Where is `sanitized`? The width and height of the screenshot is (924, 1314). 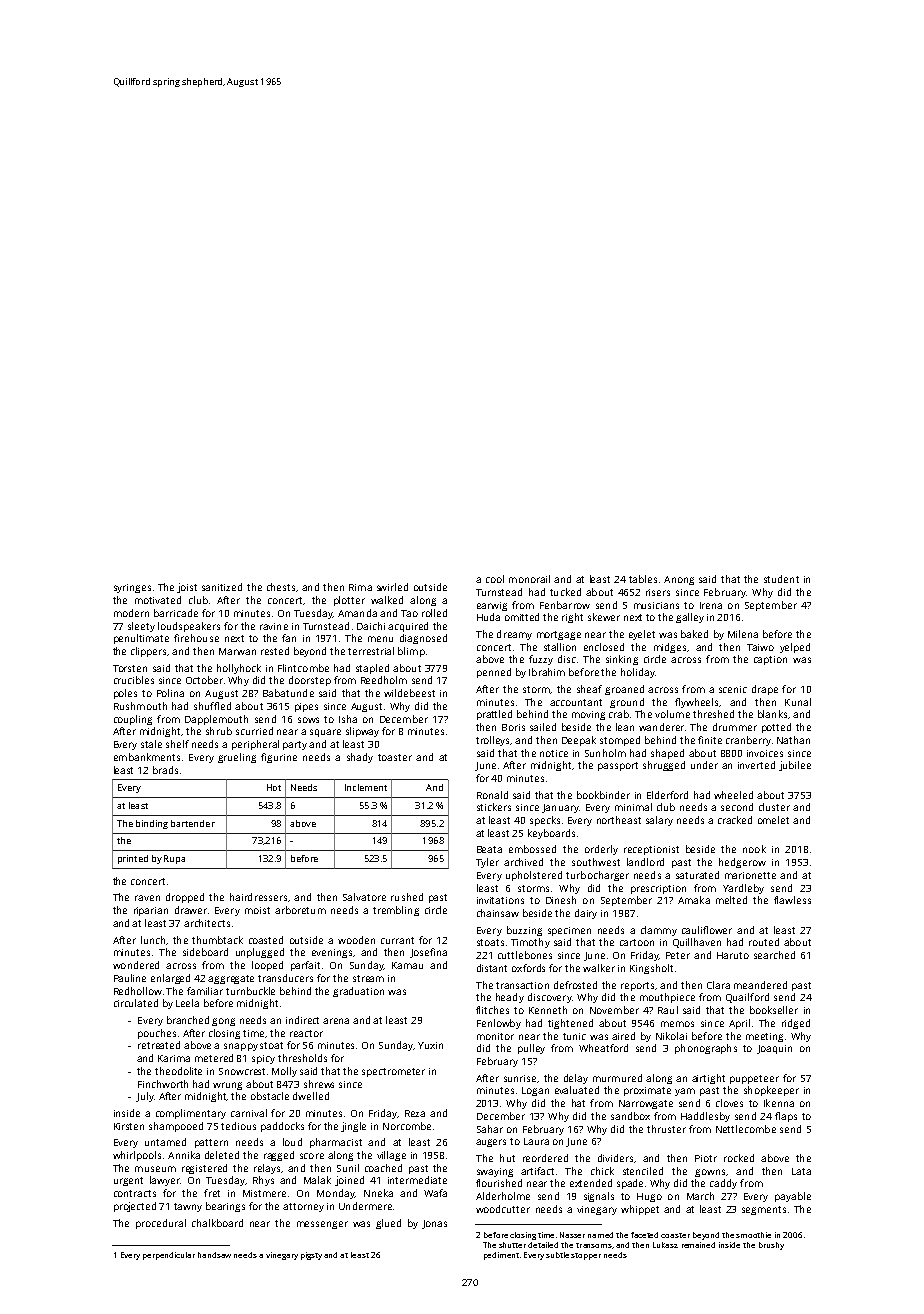 sanitized is located at coordinates (222, 587).
